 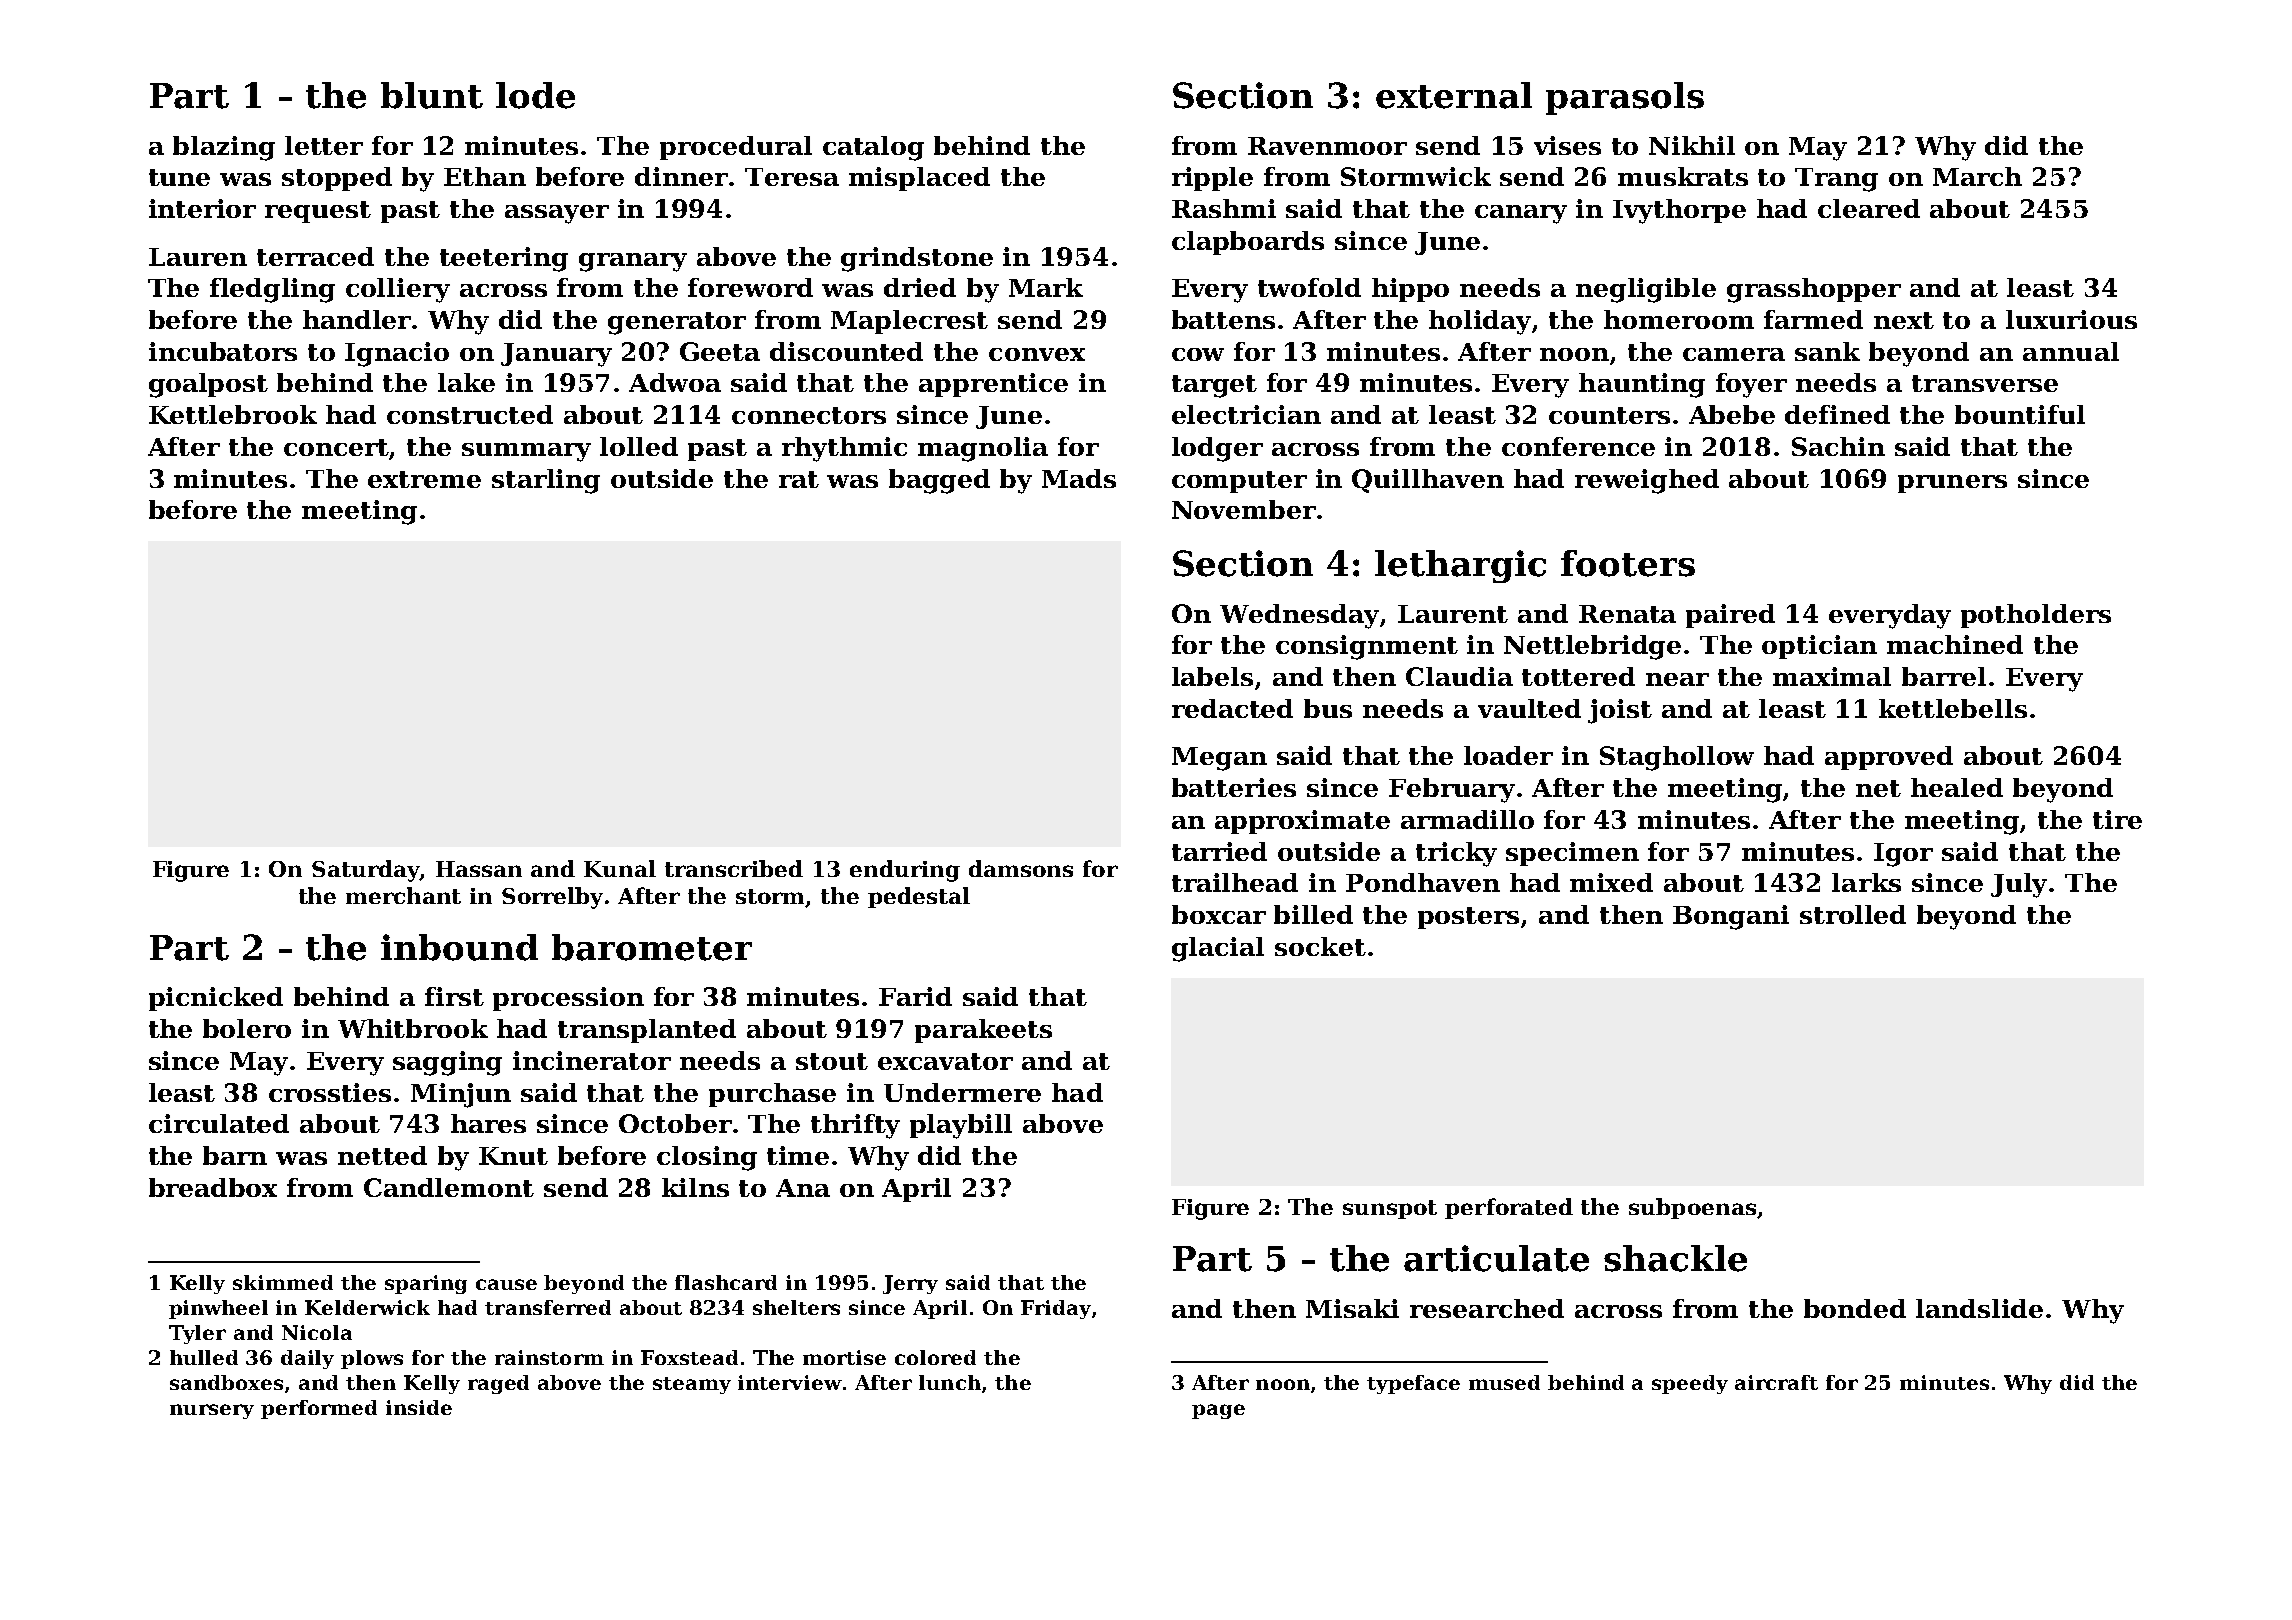 What do you see at coordinates (432, 95) in the image?
I see `blunt` at bounding box center [432, 95].
